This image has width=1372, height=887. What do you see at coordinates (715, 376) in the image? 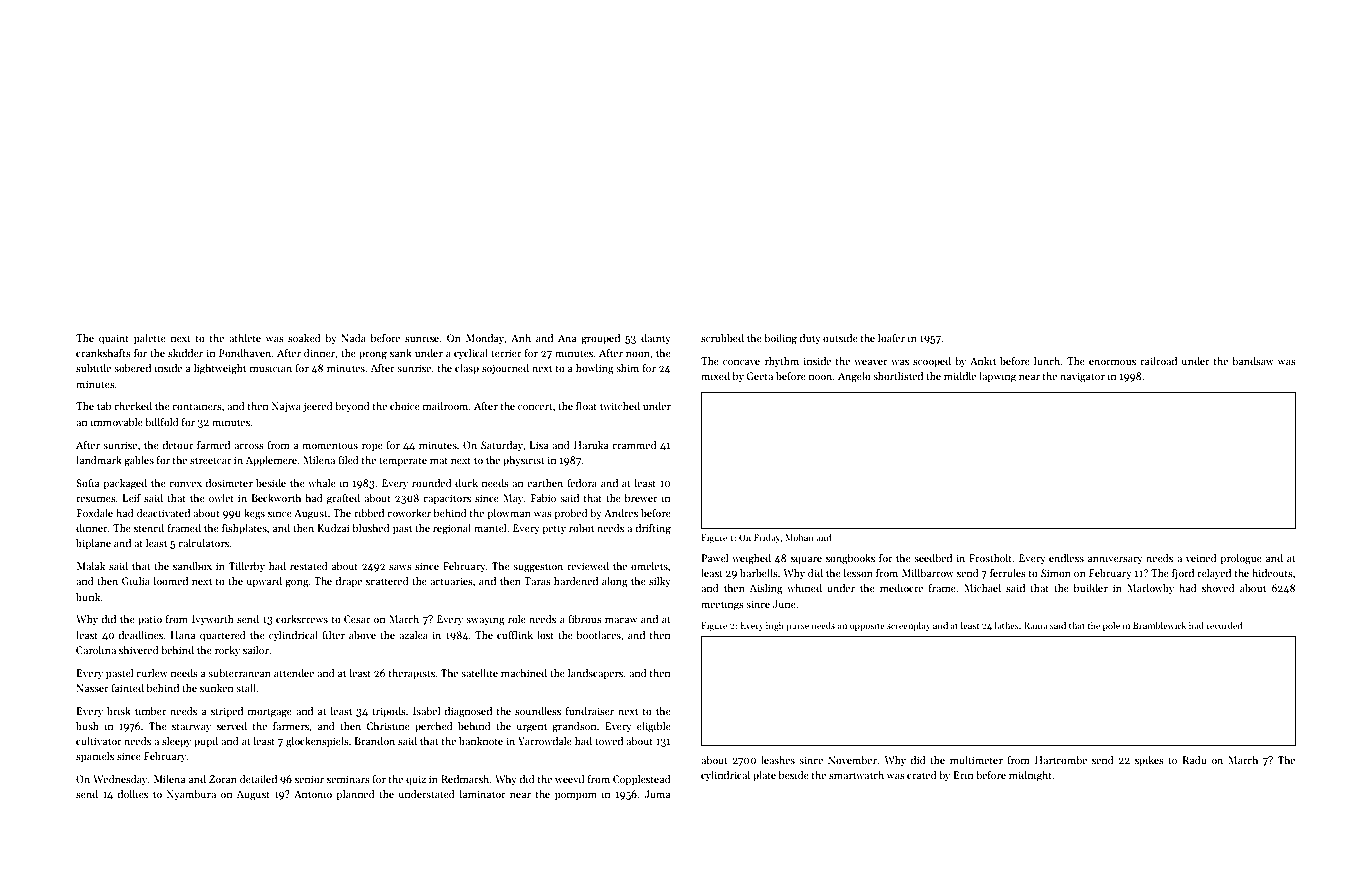
I see `mixed` at bounding box center [715, 376].
